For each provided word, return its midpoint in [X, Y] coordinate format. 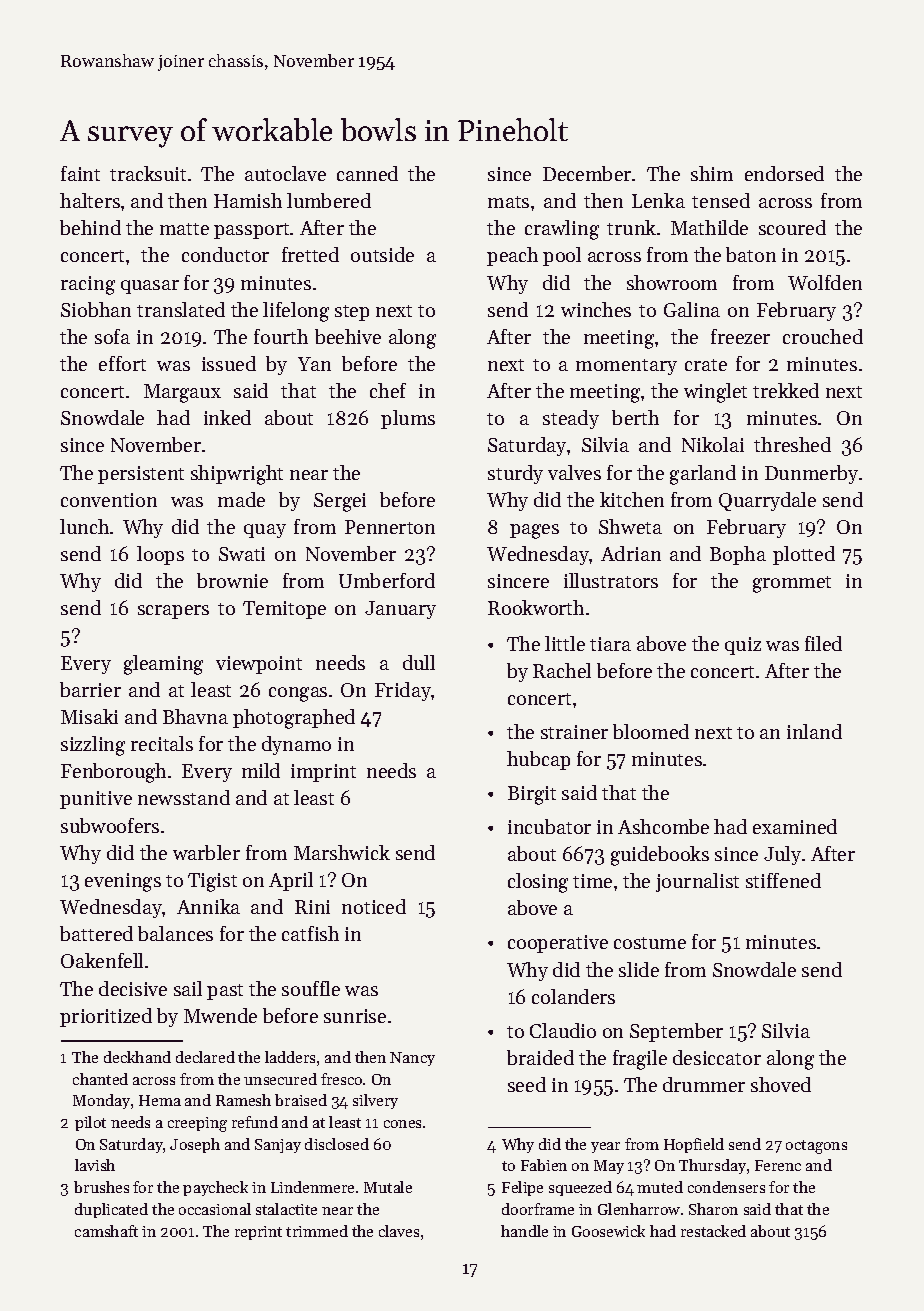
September [676, 1032]
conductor [225, 254]
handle [524, 1231]
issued [229, 363]
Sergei [340, 502]
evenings [123, 882]
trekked [786, 390]
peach [512, 256]
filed [823, 643]
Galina [692, 309]
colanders [573, 996]
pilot [90, 1123]
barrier [90, 689]
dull [419, 662]
